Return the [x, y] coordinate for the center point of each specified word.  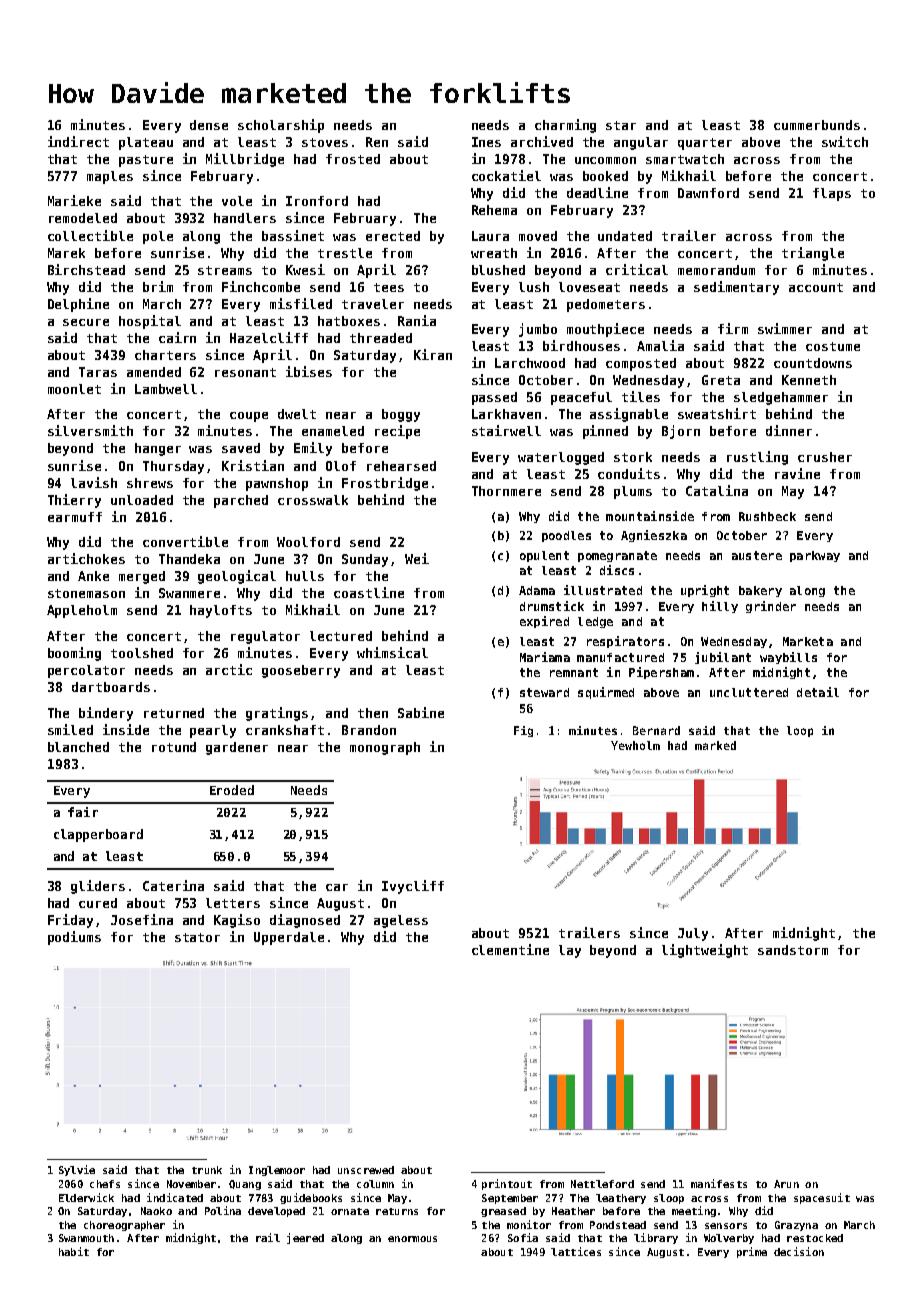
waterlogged [561, 458]
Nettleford [602, 1184]
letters [233, 903]
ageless [401, 921]
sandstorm [793, 950]
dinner [789, 430]
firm [733, 328]
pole [158, 237]
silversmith [90, 430]
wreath [494, 253]
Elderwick [86, 1197]
